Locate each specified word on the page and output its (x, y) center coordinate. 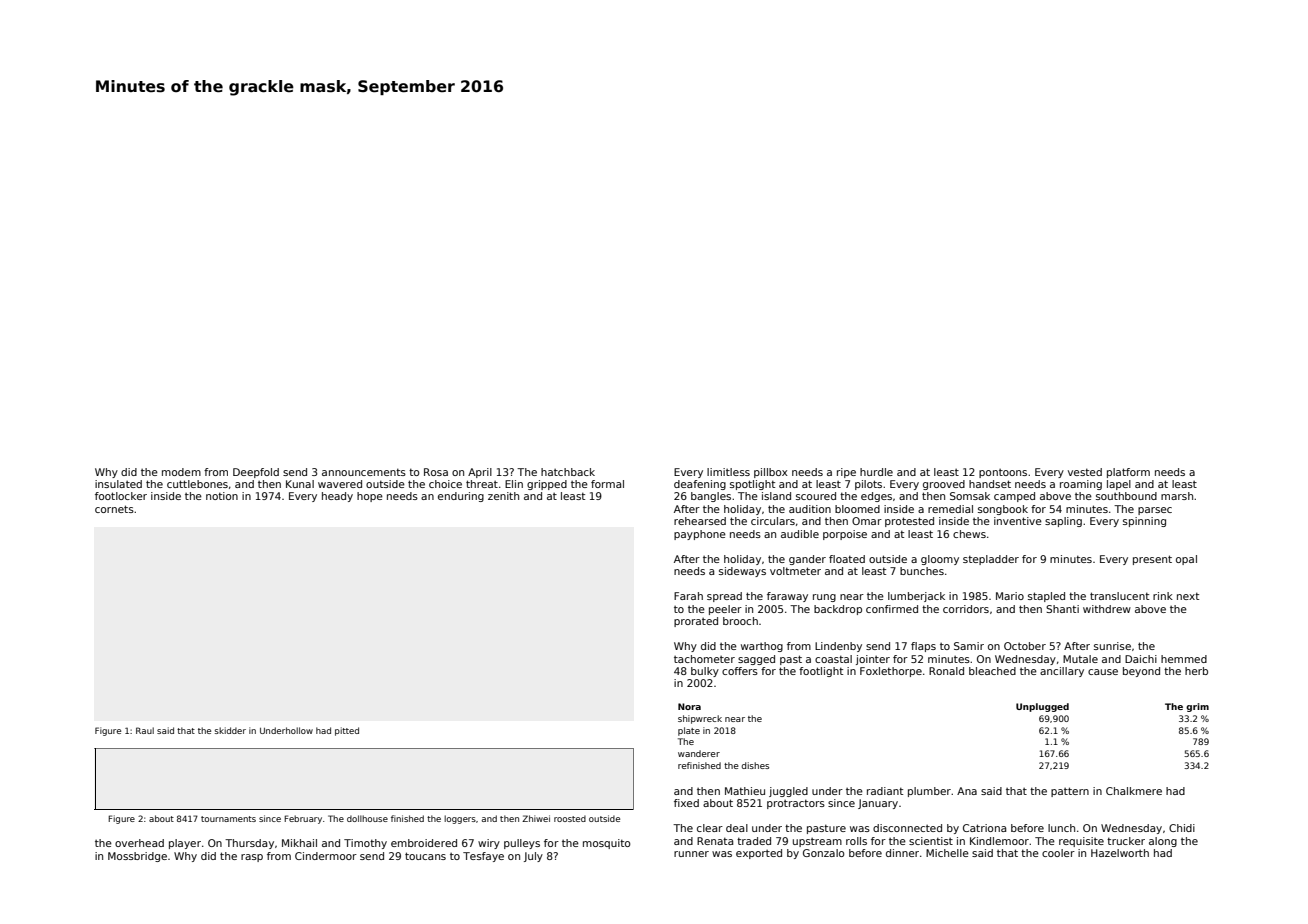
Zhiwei (536, 818)
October (1025, 646)
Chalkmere (1134, 791)
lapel (1119, 485)
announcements (364, 472)
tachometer (704, 659)
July (533, 857)
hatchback (568, 472)
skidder (230, 730)
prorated (696, 622)
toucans (425, 856)
